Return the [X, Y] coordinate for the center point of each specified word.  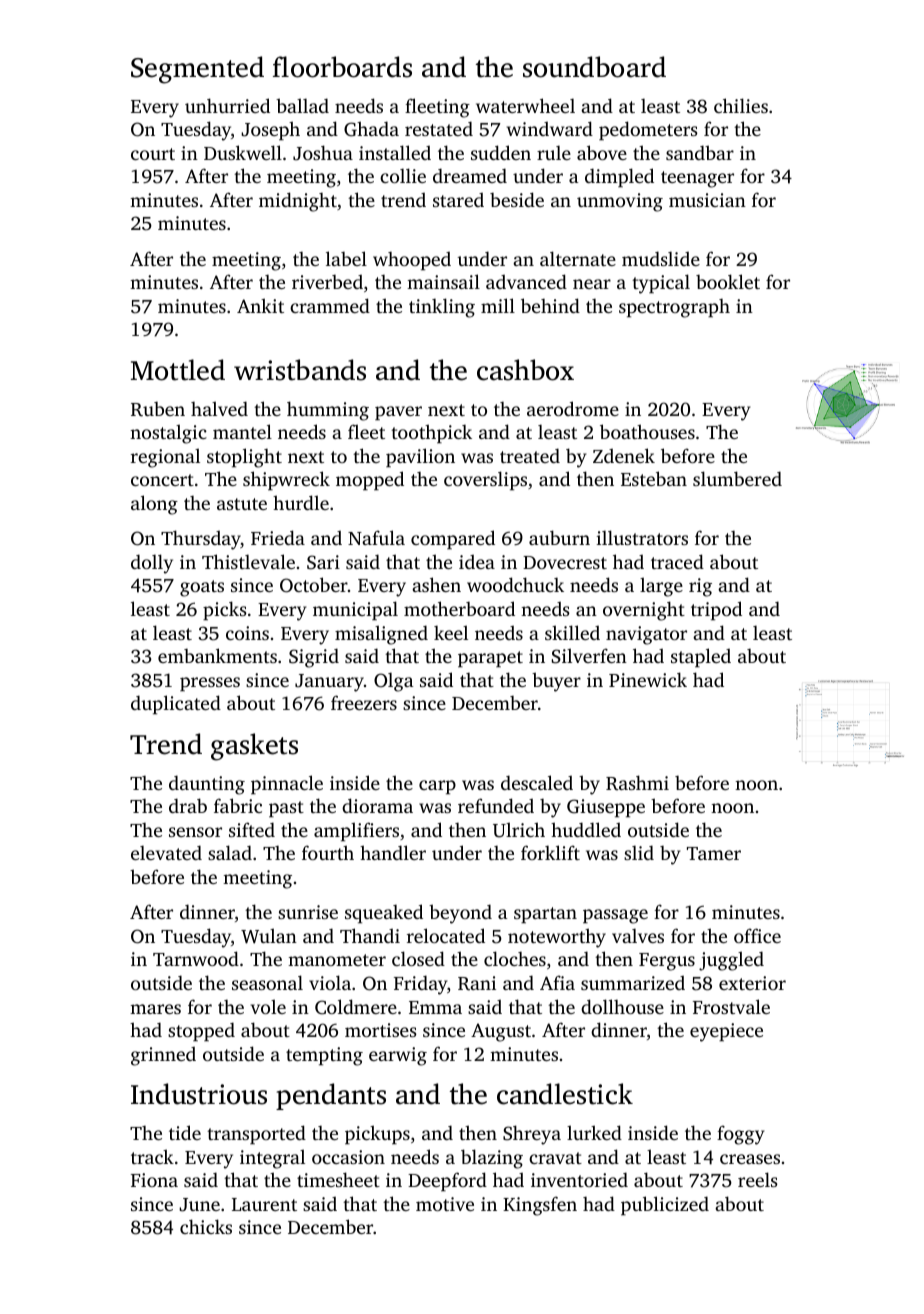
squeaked [384, 914]
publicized [665, 1206]
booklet [728, 281]
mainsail [443, 281]
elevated [166, 852]
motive [445, 1204]
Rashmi [637, 783]
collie [403, 175]
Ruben [158, 409]
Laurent [264, 1204]
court [153, 154]
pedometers [648, 131]
